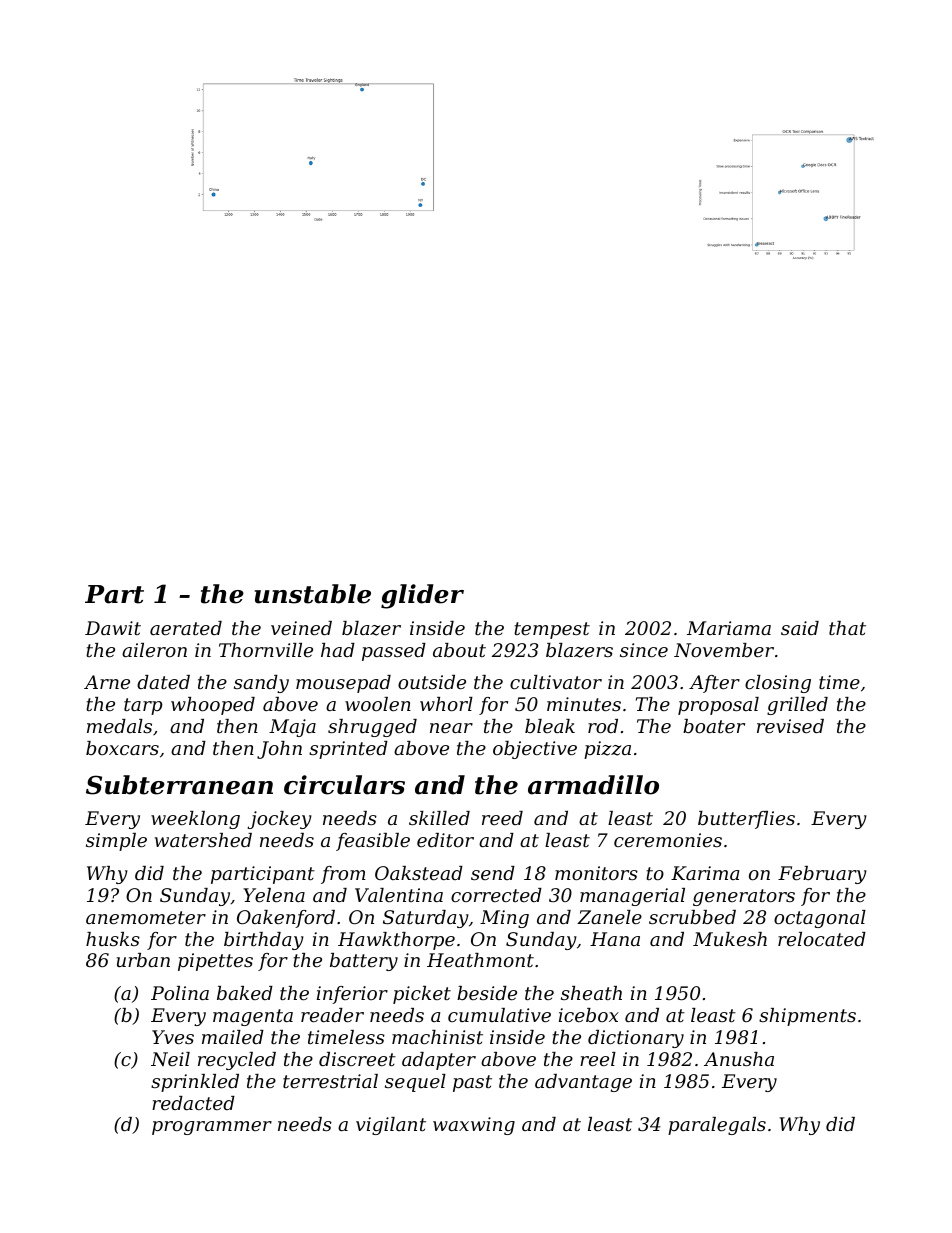 The image size is (952, 1233). I want to click on relocated, so click(822, 939).
